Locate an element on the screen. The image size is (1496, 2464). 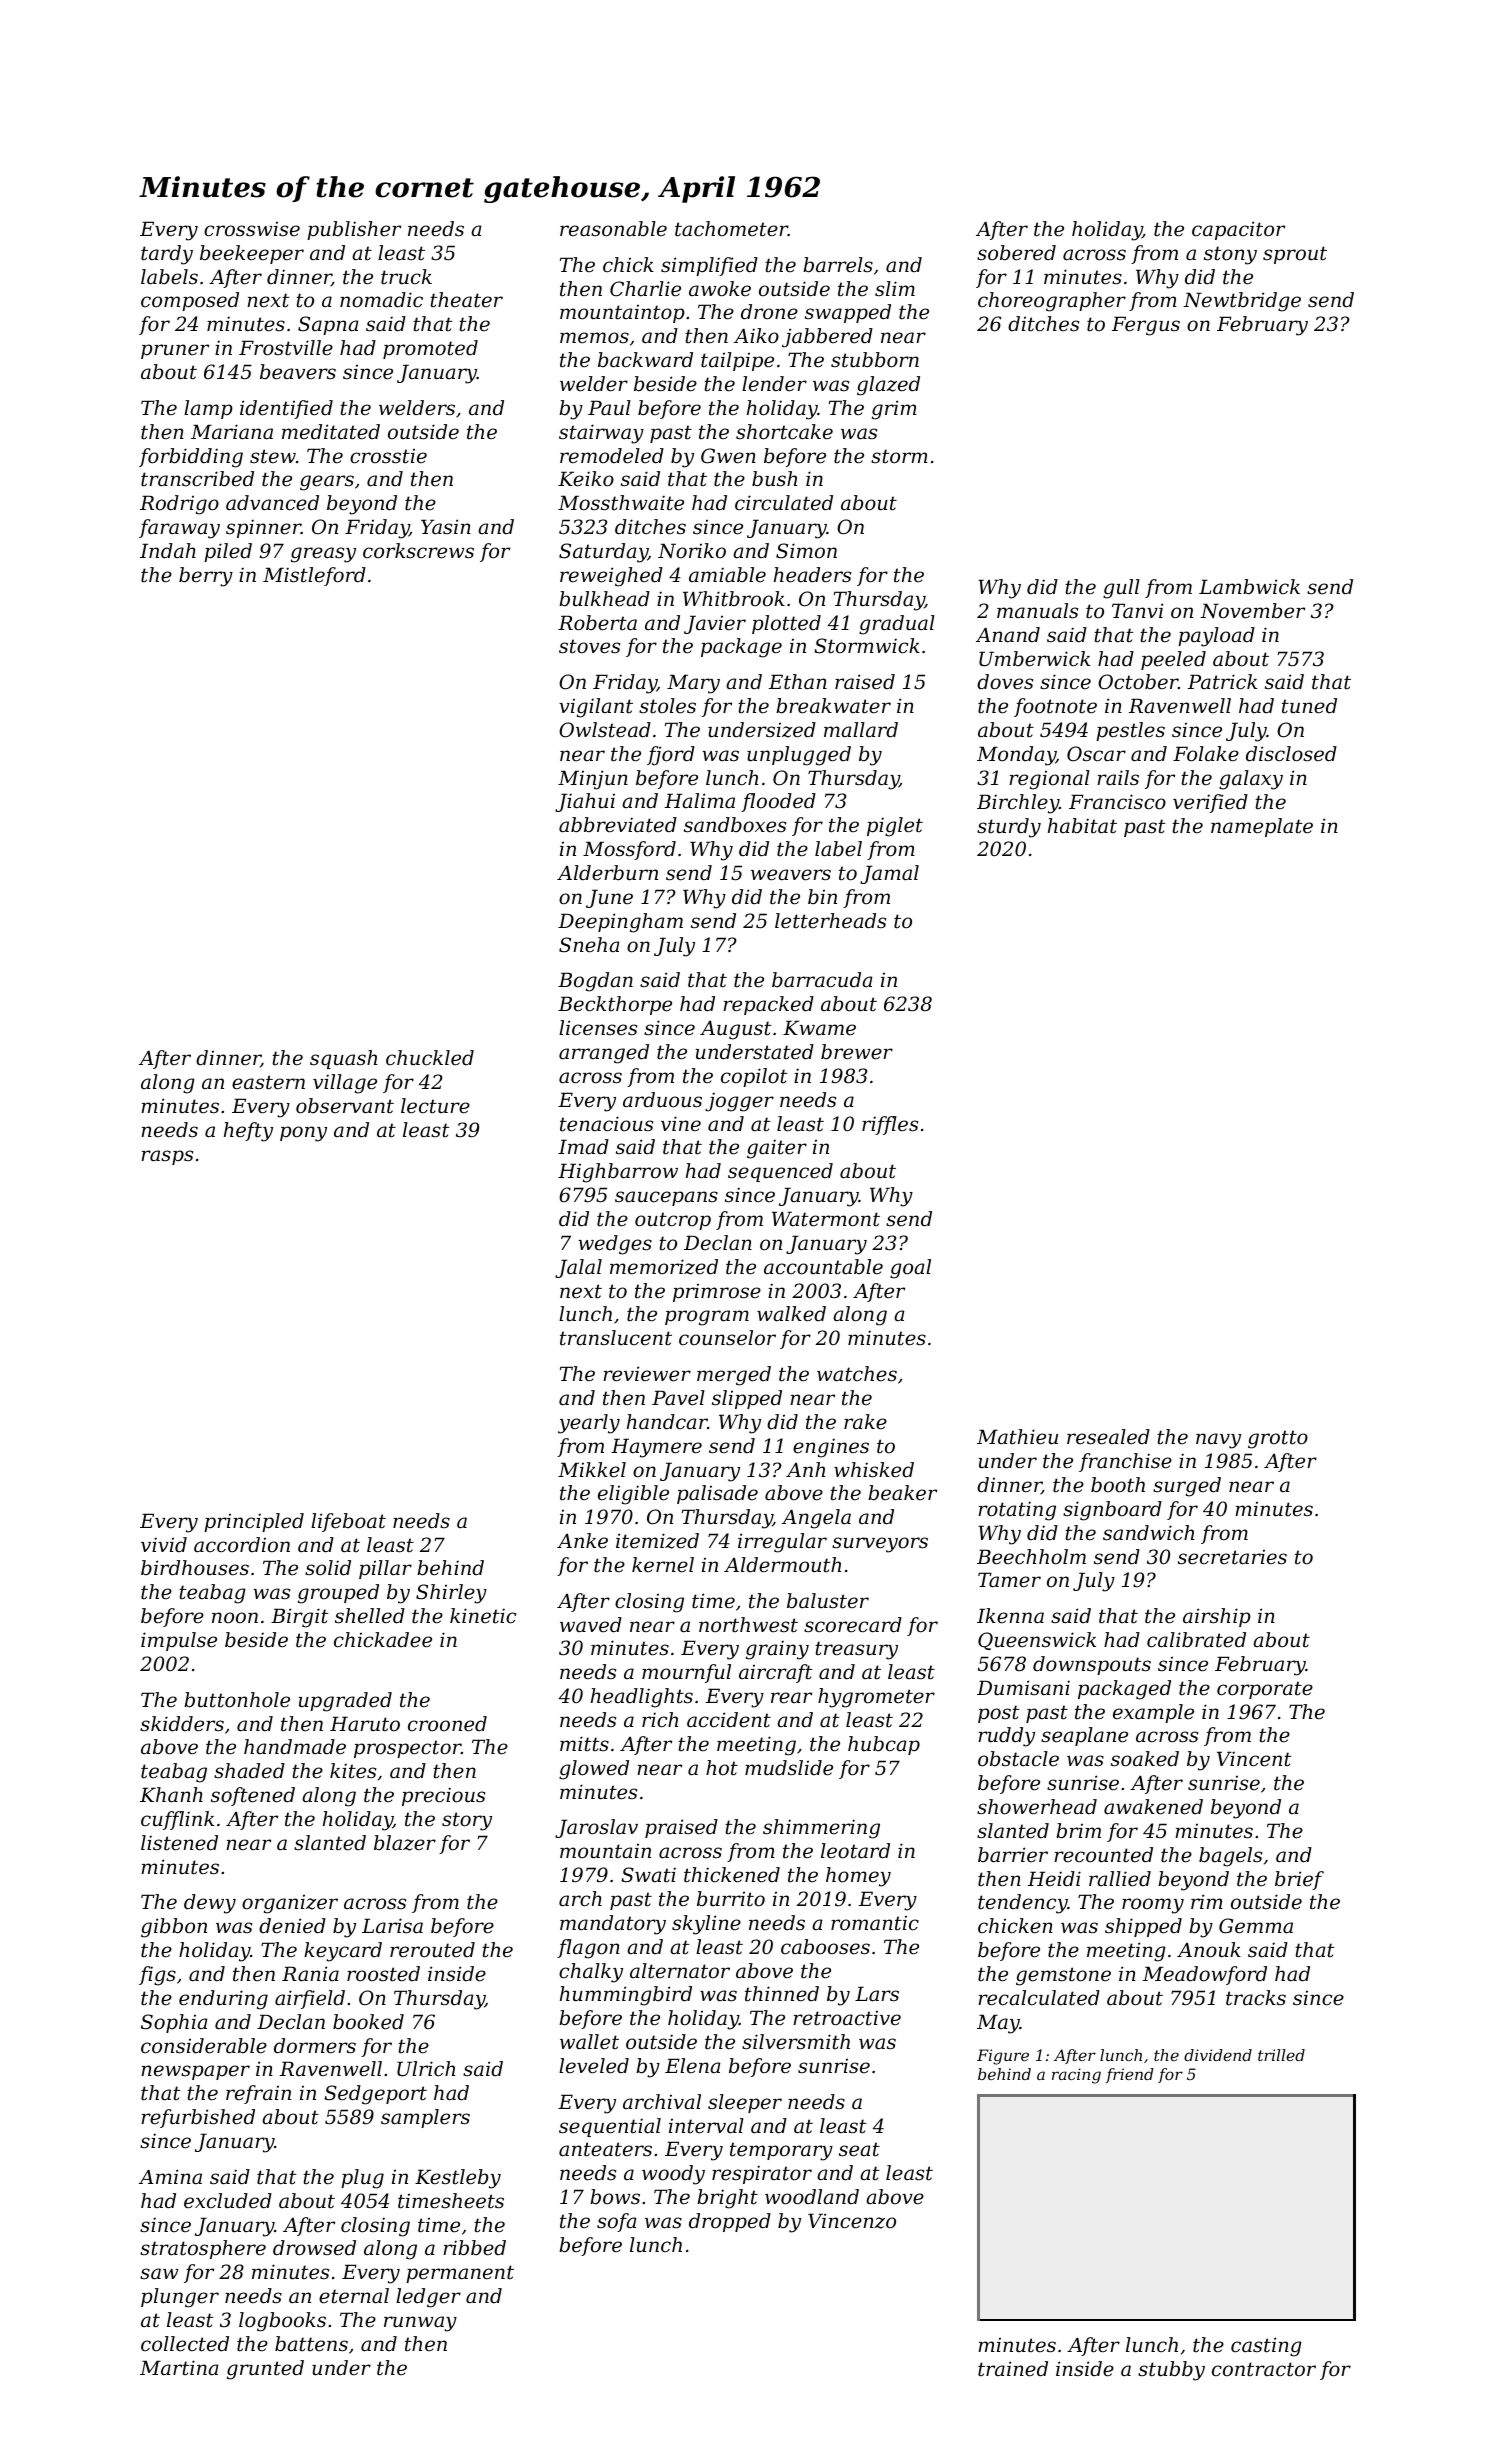
Fergus is located at coordinates (1146, 326).
